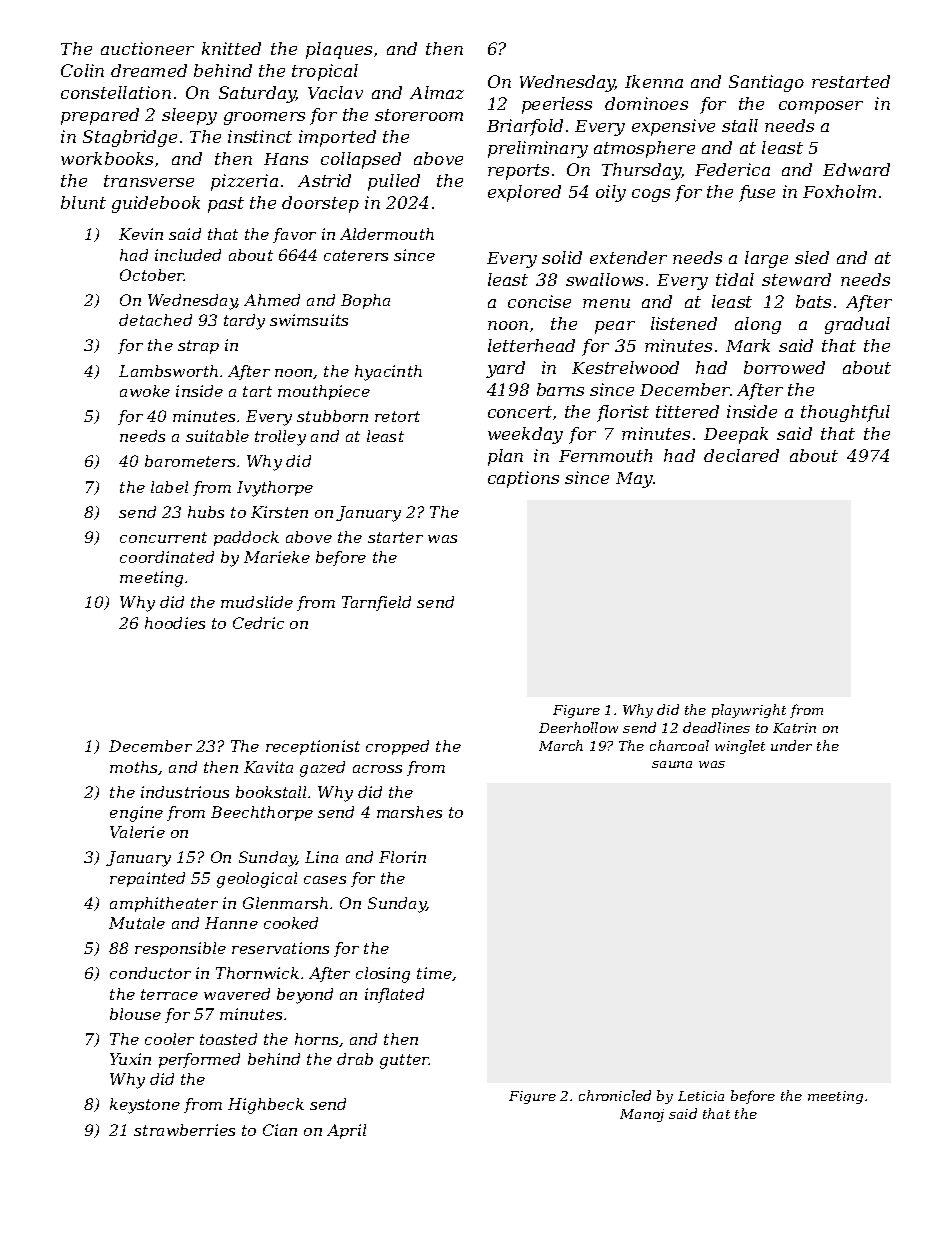 This document has width=952, height=1233. What do you see at coordinates (184, 1130) in the document?
I see `strawberries` at bounding box center [184, 1130].
